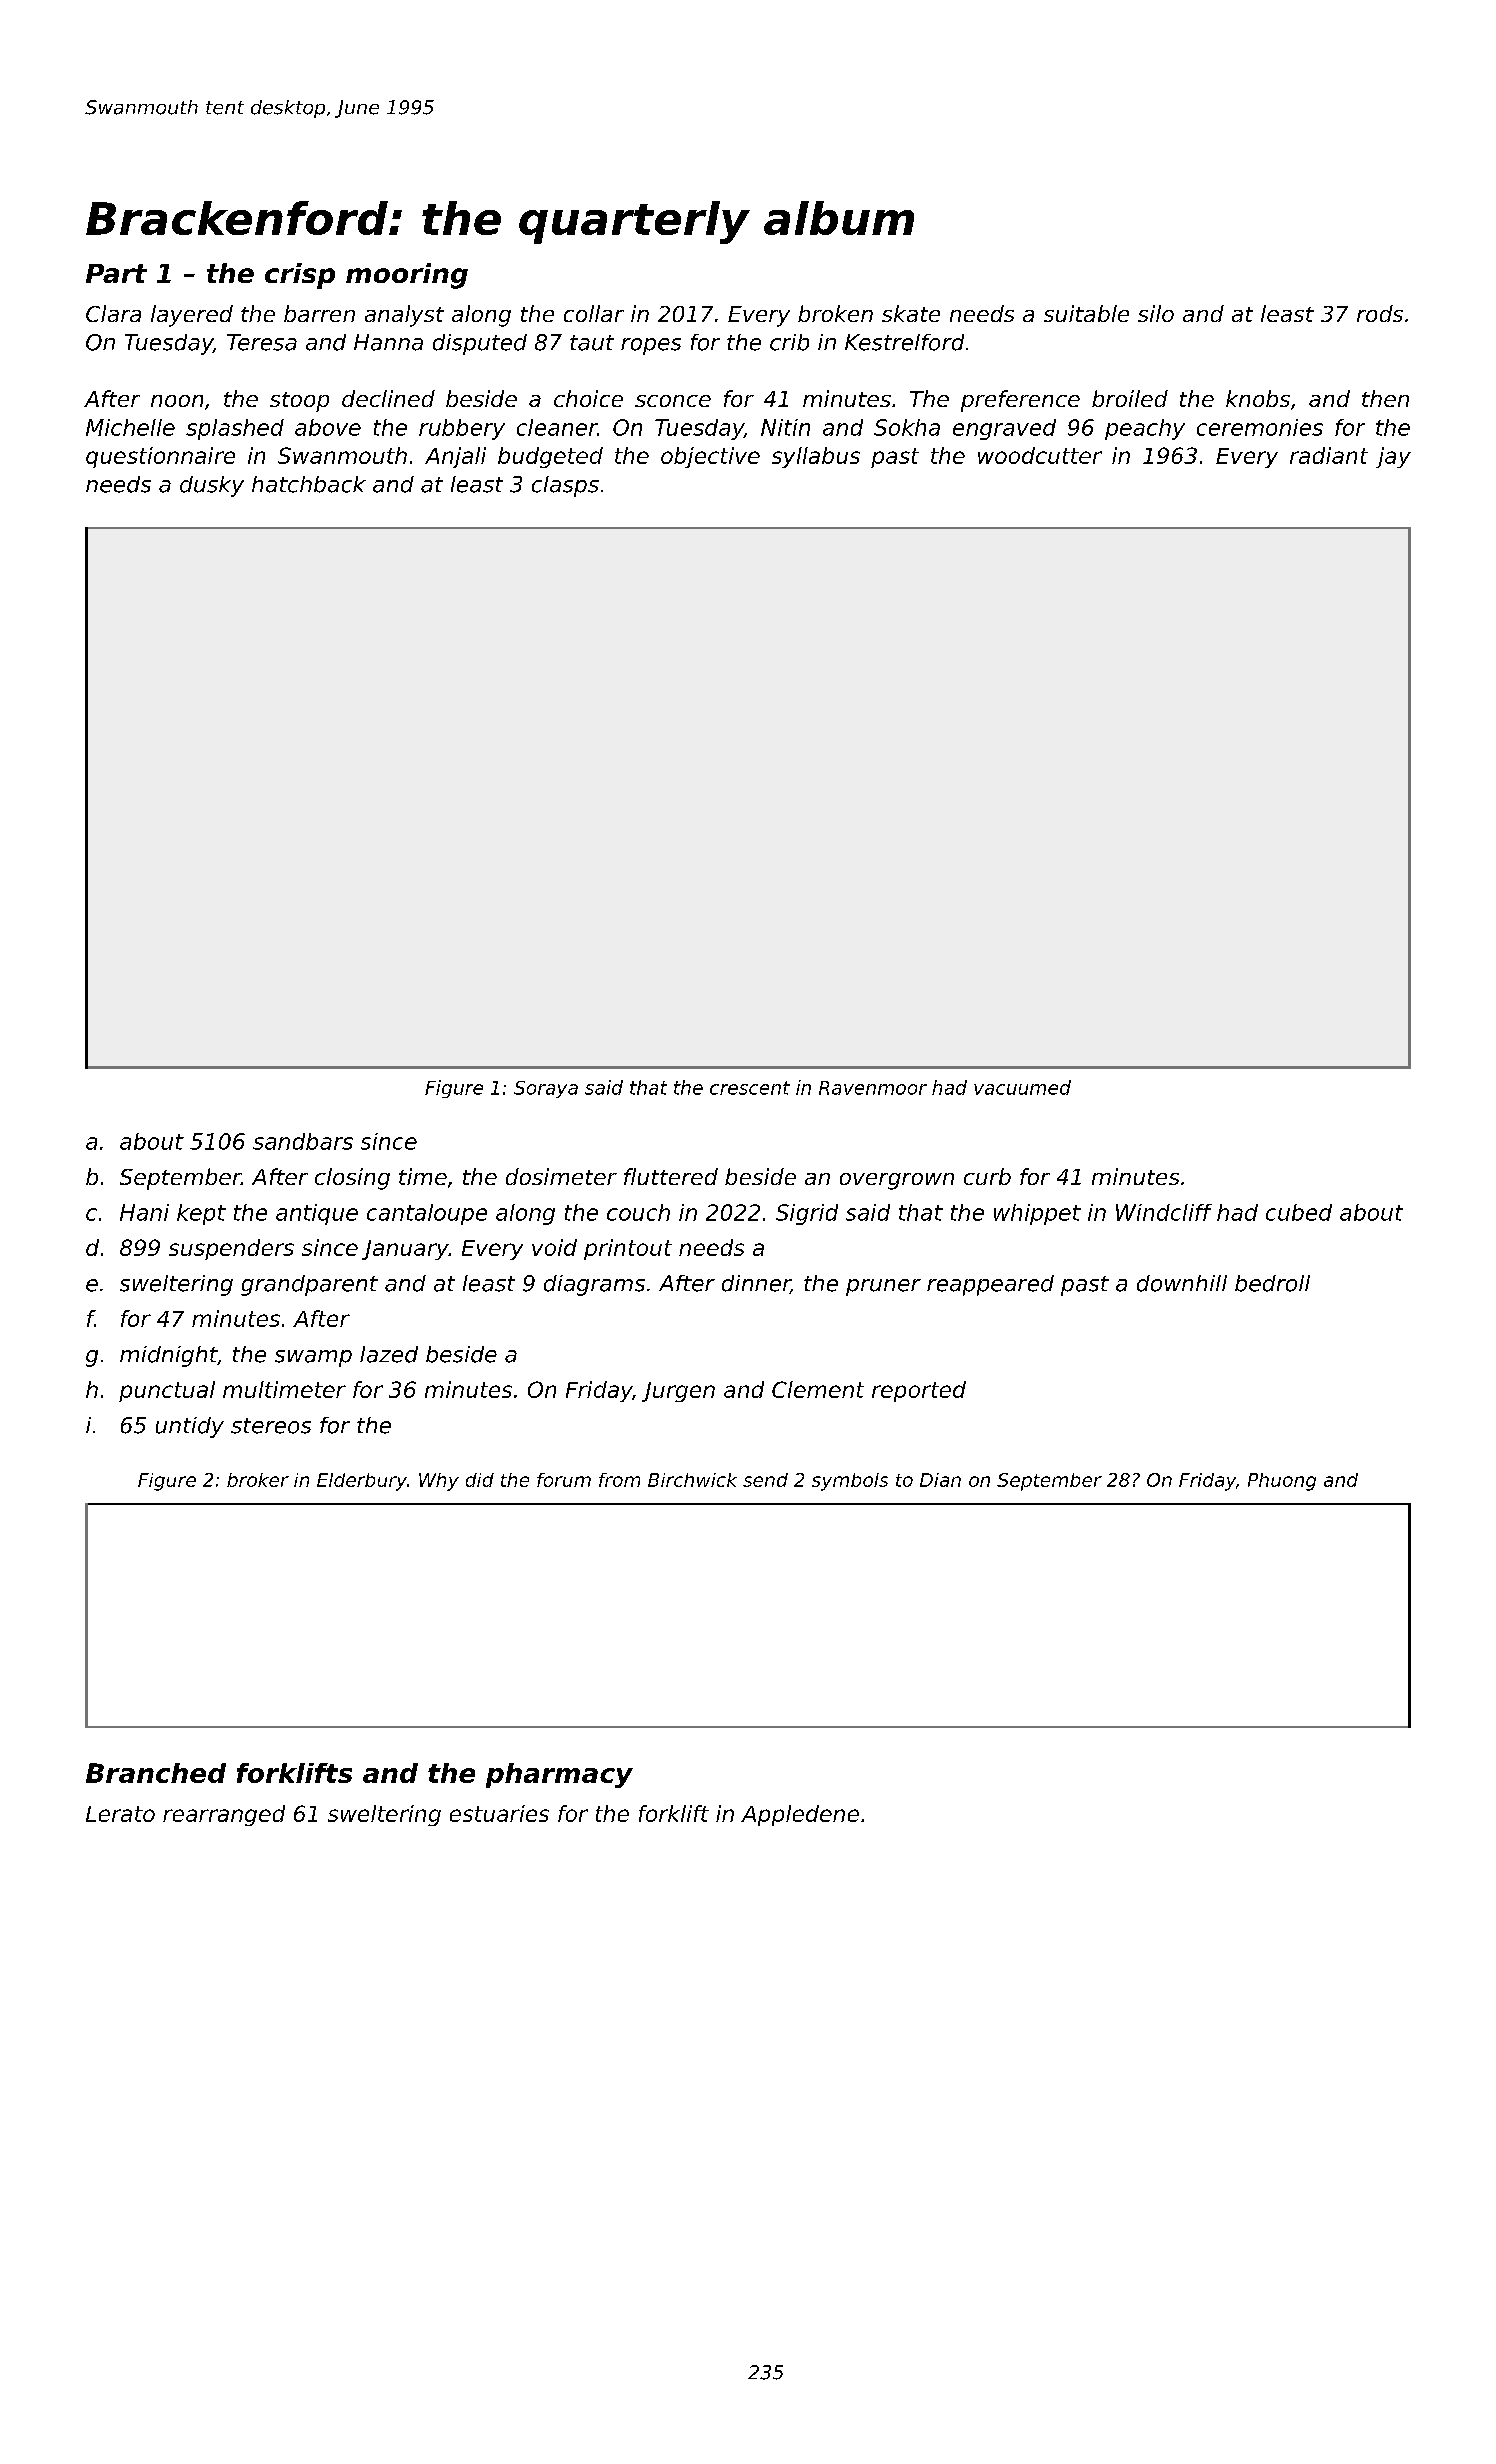  What do you see at coordinates (750, 1088) in the image?
I see `crescent` at bounding box center [750, 1088].
